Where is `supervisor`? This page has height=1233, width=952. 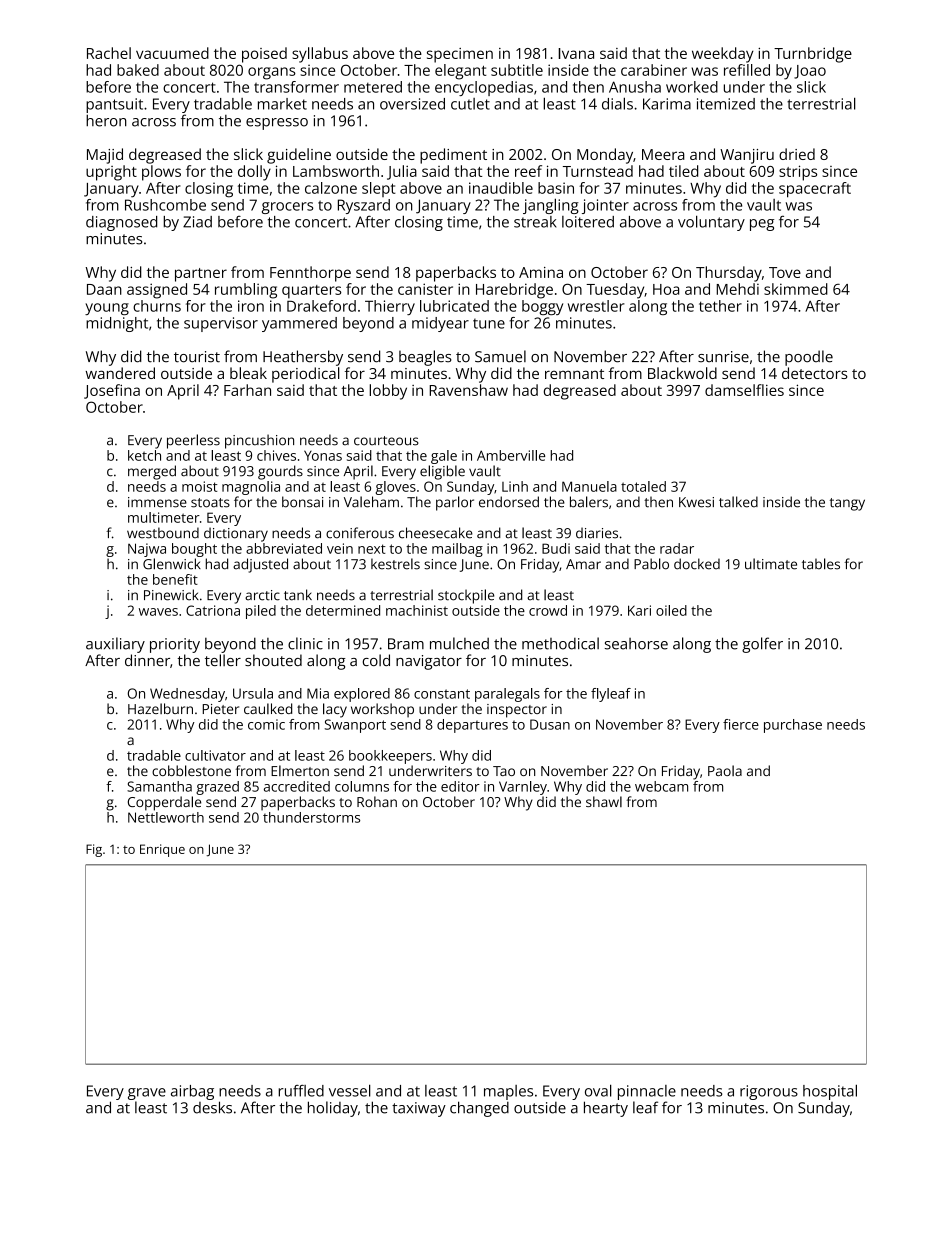
supervisor is located at coordinates (221, 324).
